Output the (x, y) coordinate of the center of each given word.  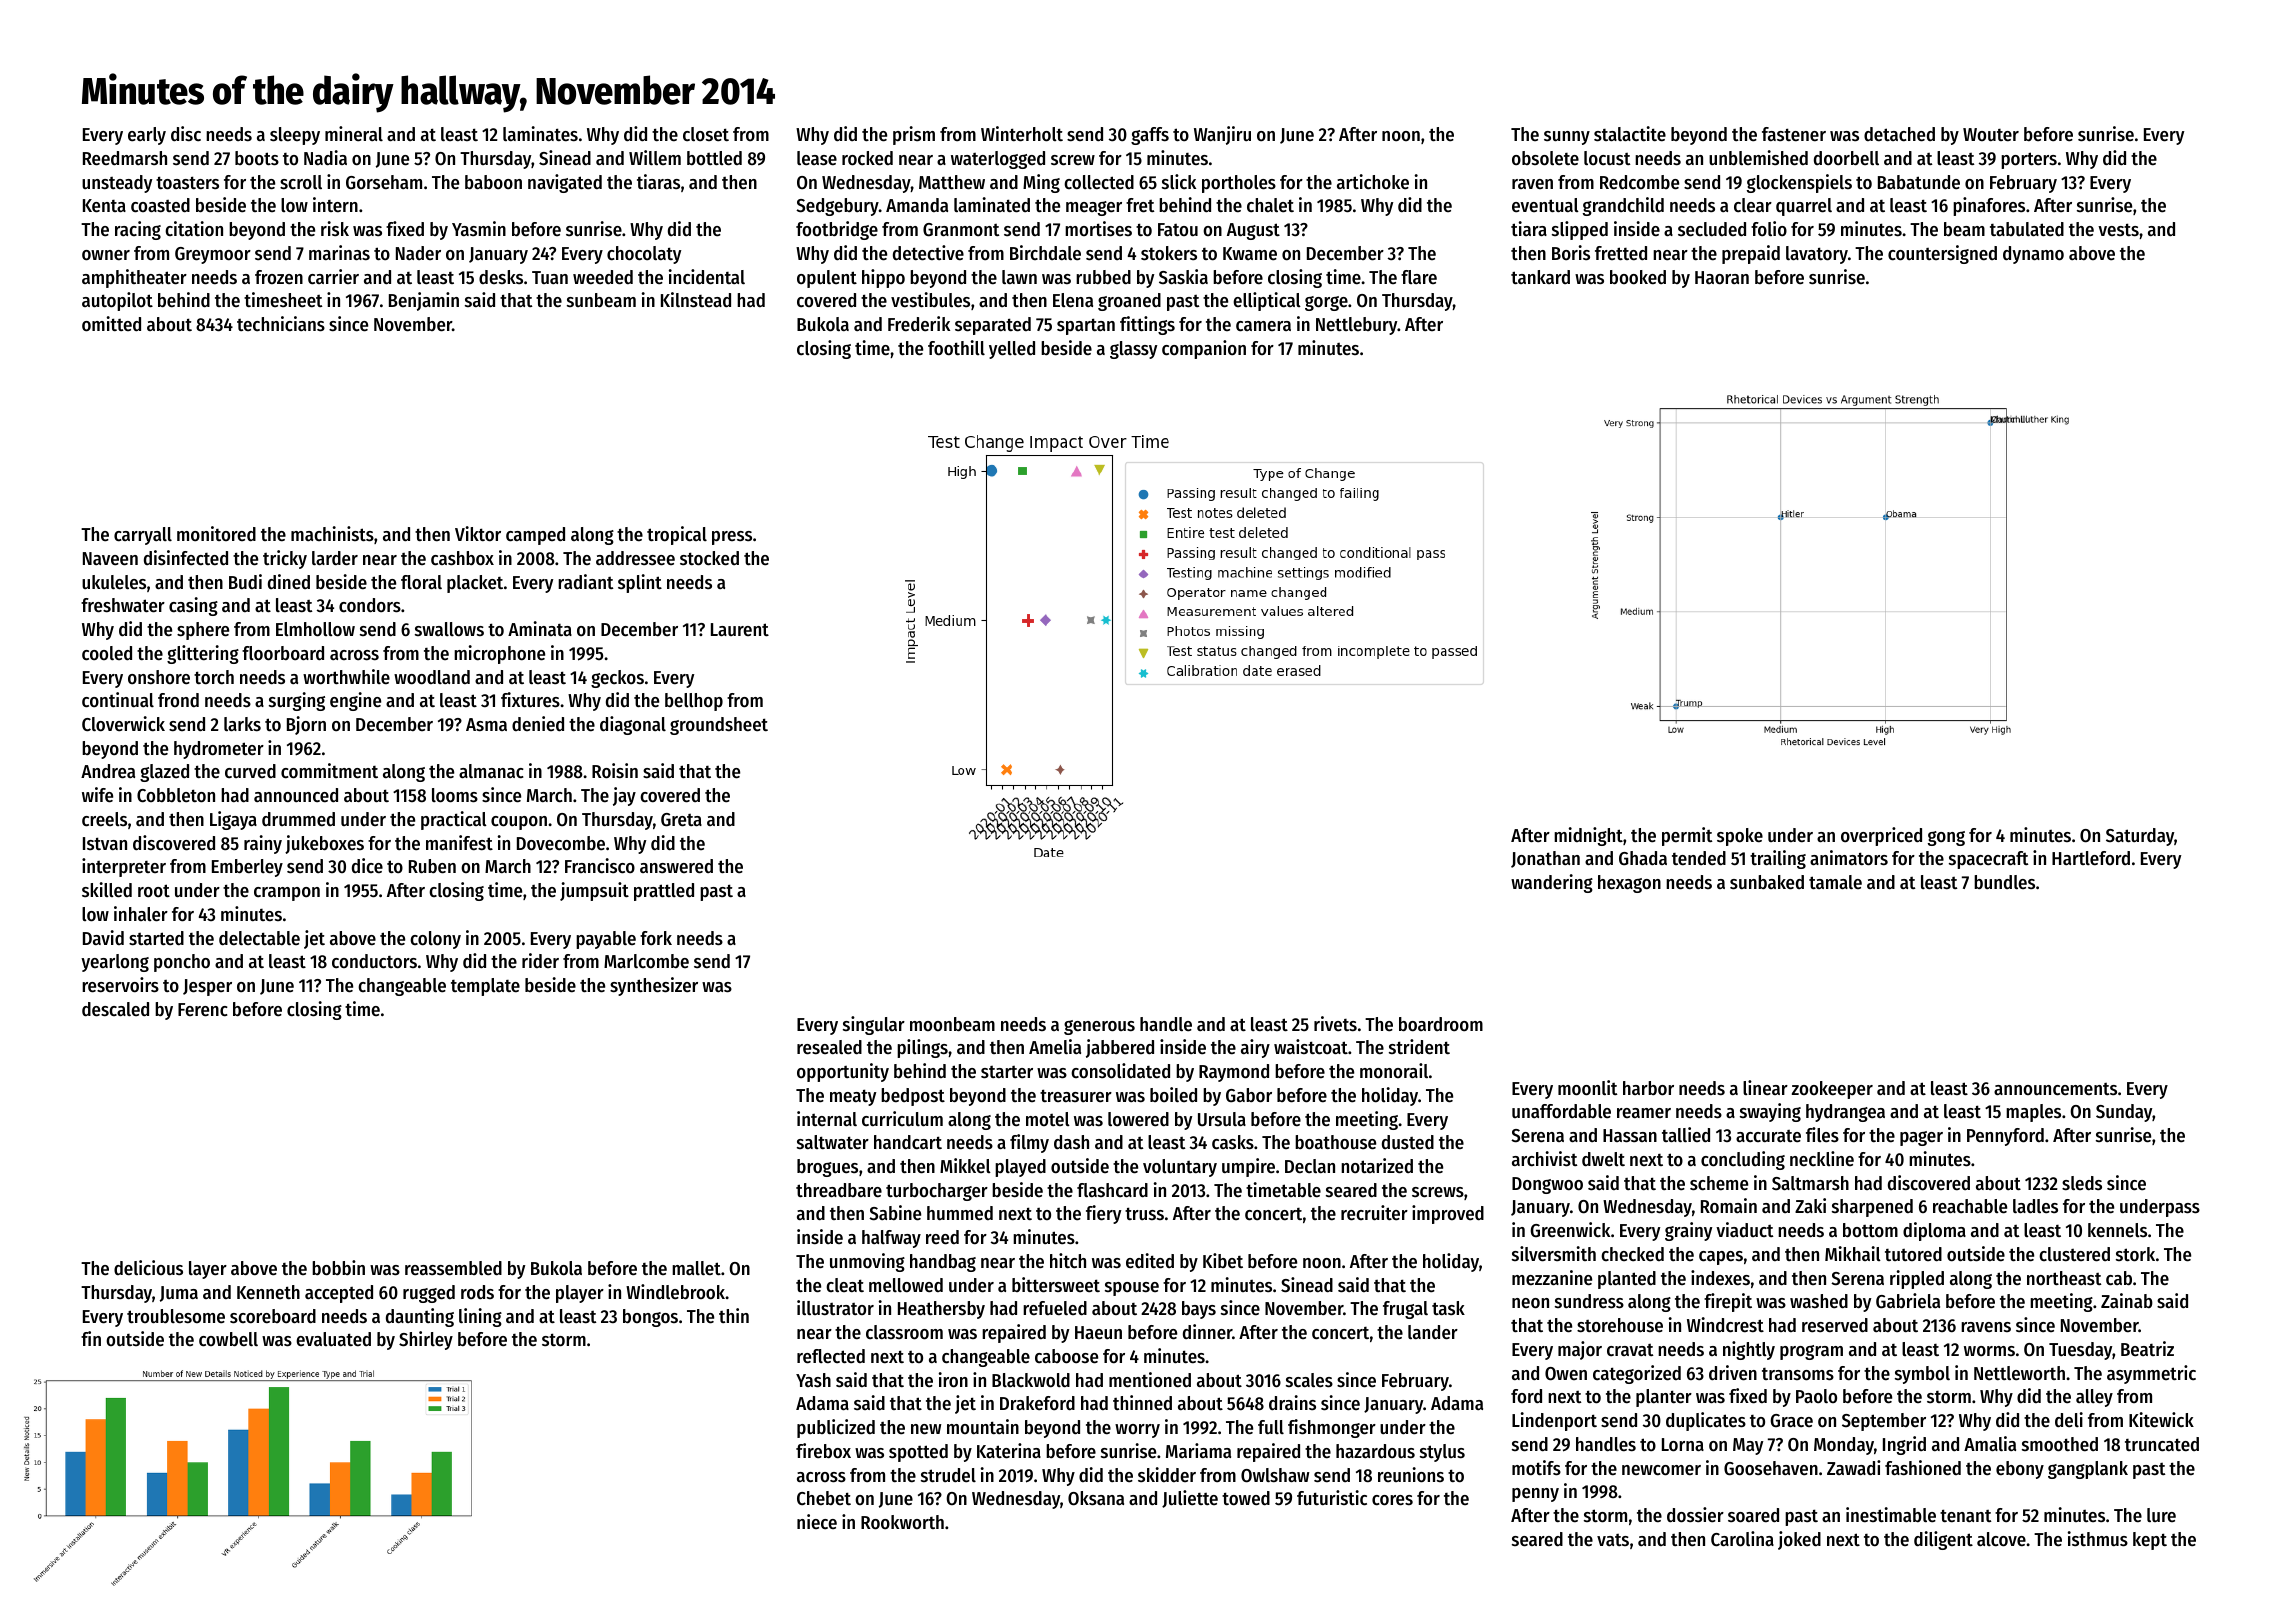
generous (1099, 1027)
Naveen (110, 559)
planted (1627, 1280)
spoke (1740, 837)
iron (953, 1380)
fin (91, 1338)
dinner (1207, 1332)
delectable (259, 938)
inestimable (1891, 1515)
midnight (1588, 836)
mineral (354, 134)
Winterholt (1022, 134)
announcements (2055, 1089)
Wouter (1991, 135)
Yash (813, 1380)
